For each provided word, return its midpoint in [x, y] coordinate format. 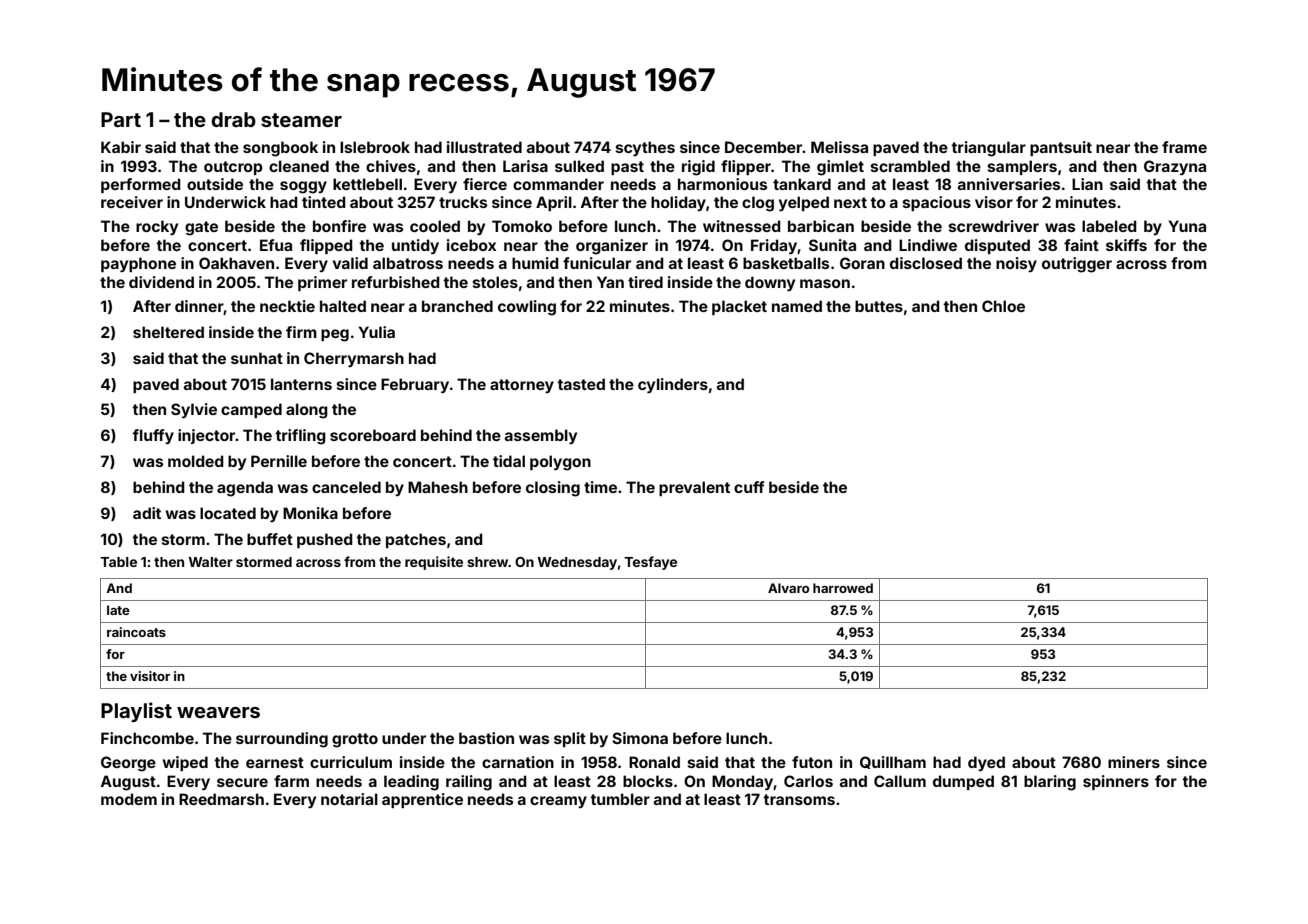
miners [1134, 762]
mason [825, 283]
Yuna [1187, 226]
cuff [749, 487]
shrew [488, 562]
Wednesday [577, 563]
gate [201, 228]
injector [207, 436]
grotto [355, 740]
